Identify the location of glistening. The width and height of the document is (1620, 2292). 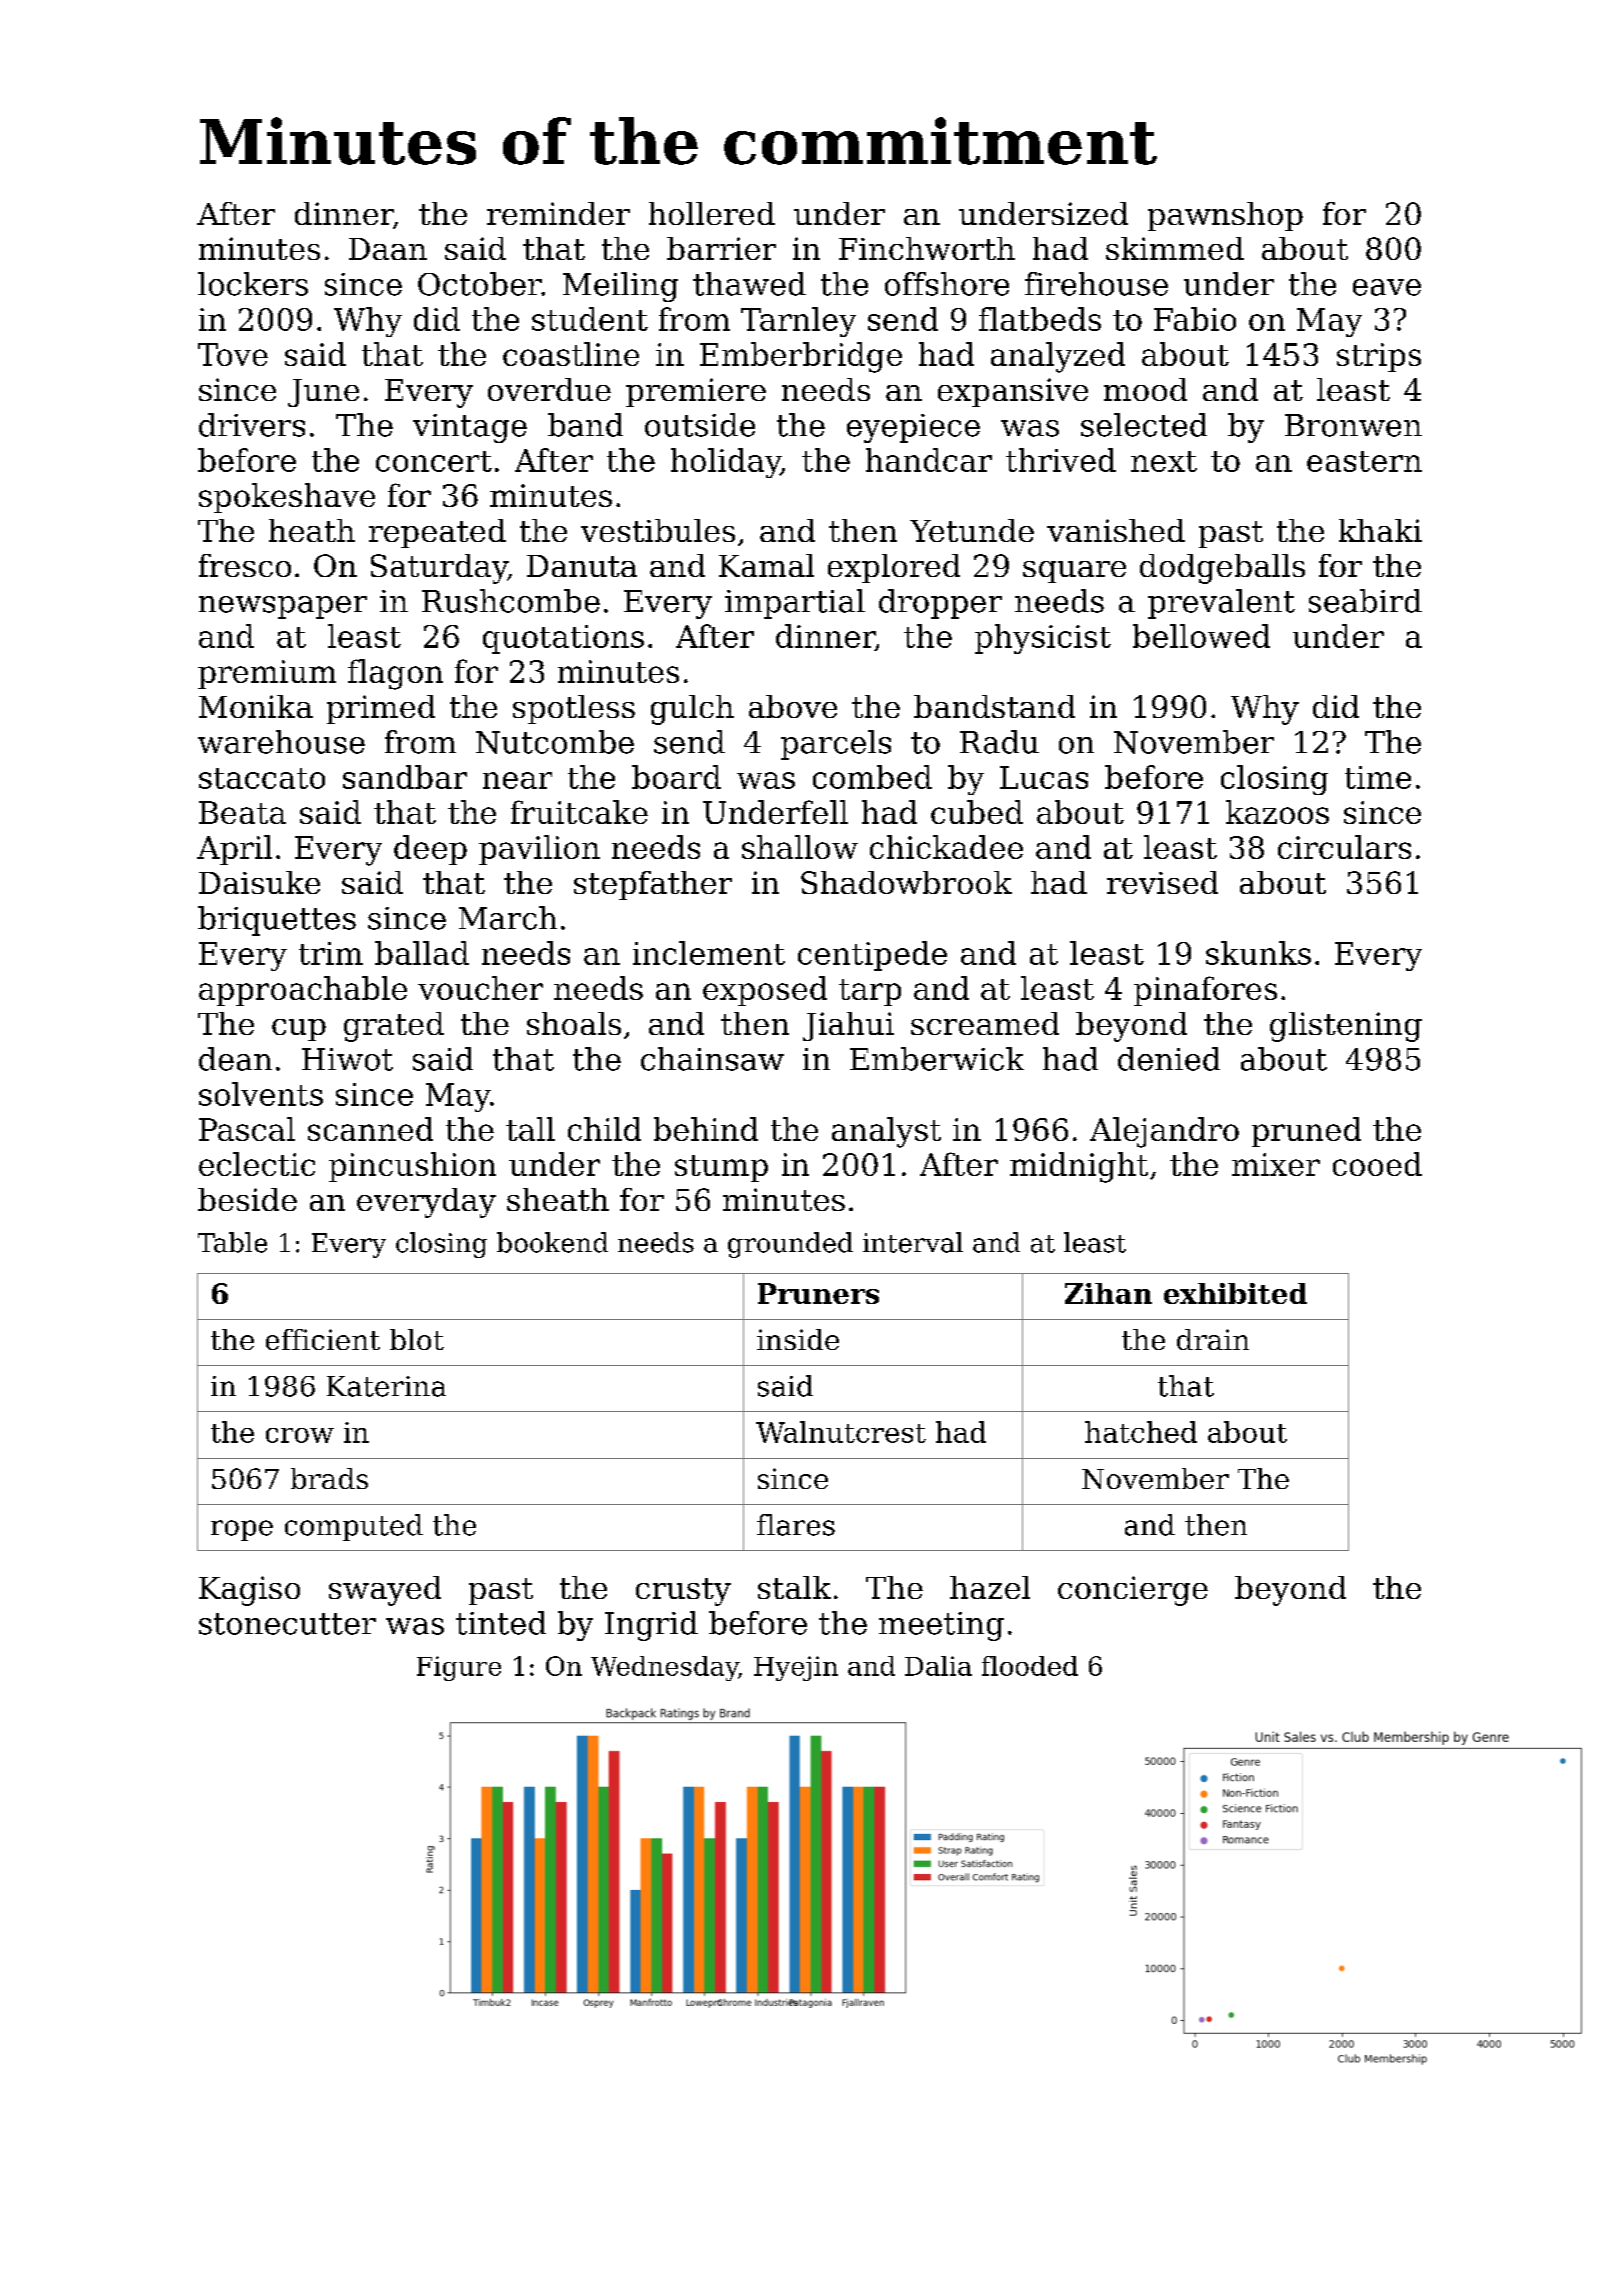
(1346, 1027).
